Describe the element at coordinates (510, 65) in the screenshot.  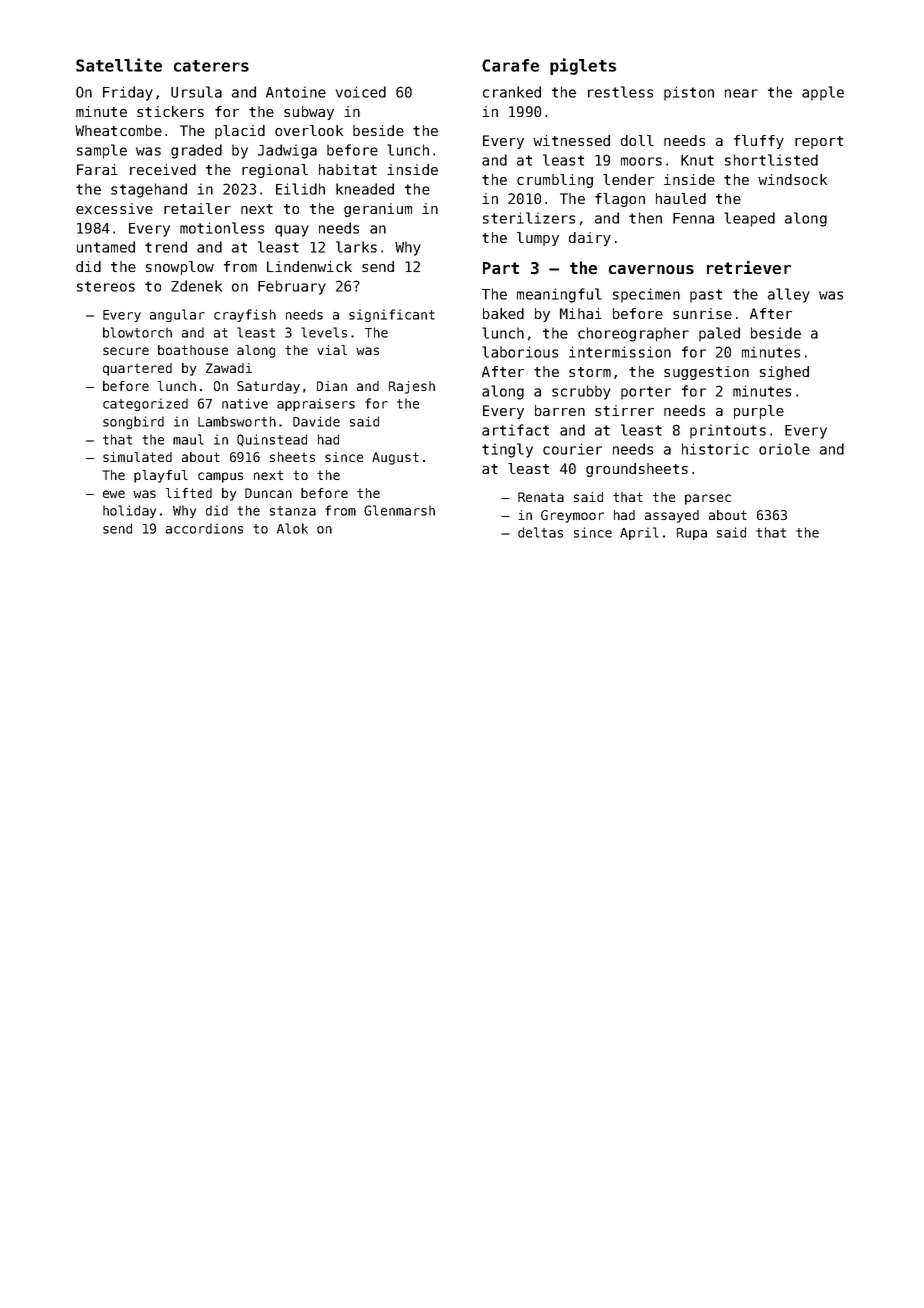
I see `Carafe` at that location.
